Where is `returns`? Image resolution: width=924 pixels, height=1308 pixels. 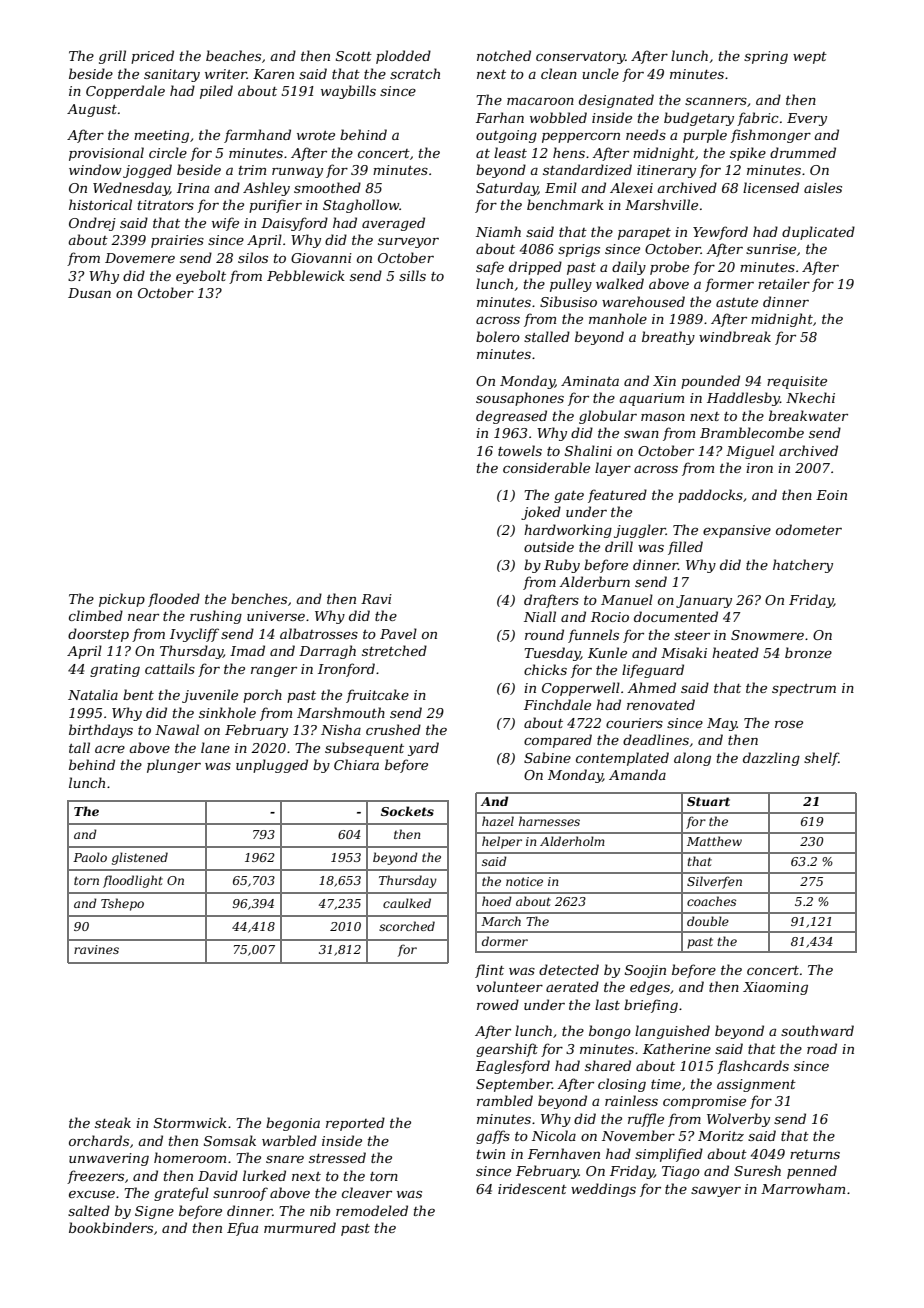 returns is located at coordinates (815, 1154).
